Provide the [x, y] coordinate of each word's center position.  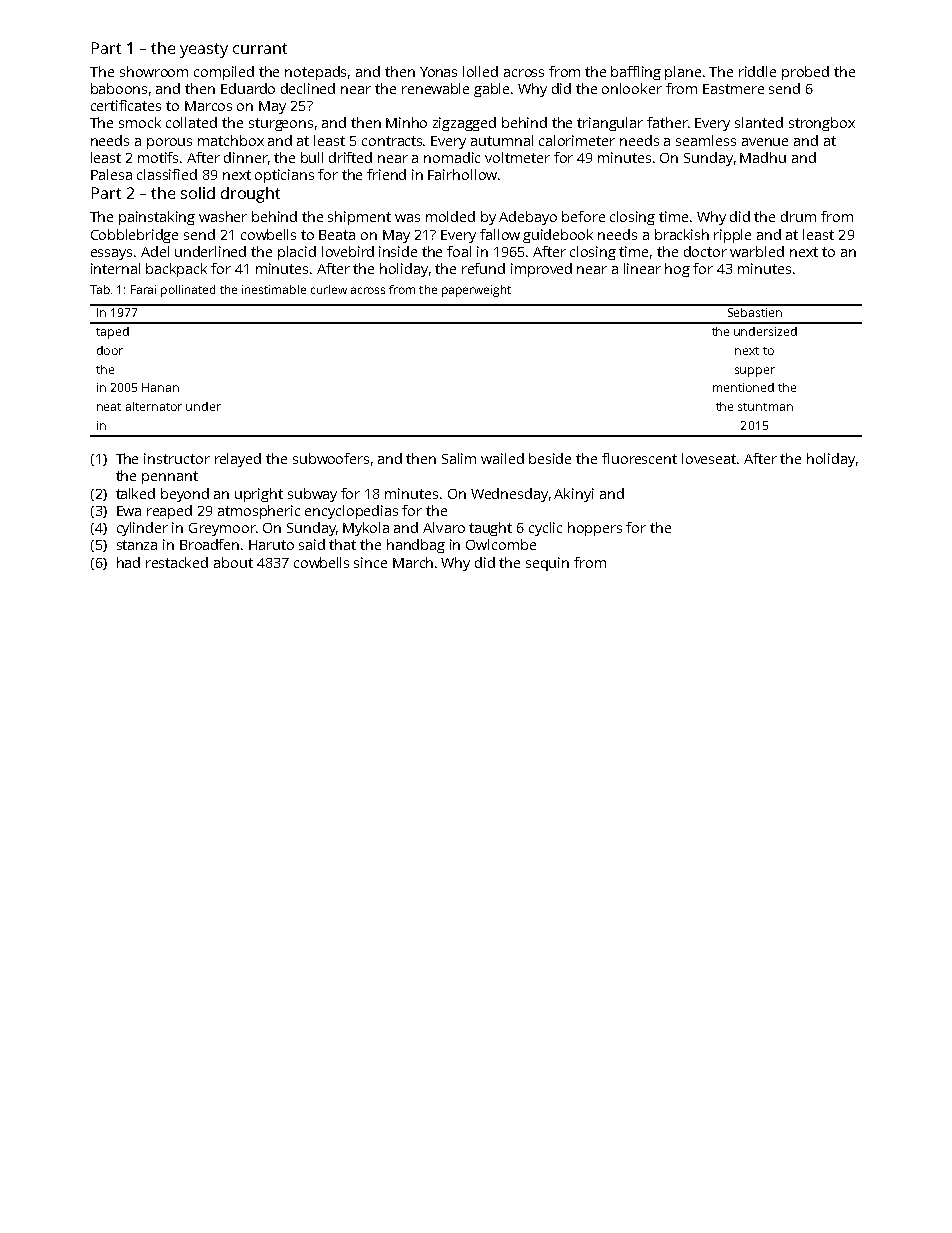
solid [198, 193]
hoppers [595, 529]
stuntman [765, 407]
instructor [177, 458]
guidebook [558, 236]
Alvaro [444, 527]
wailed [502, 458]
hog [677, 270]
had [128, 562]
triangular [610, 124]
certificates [126, 105]
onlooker [632, 88]
